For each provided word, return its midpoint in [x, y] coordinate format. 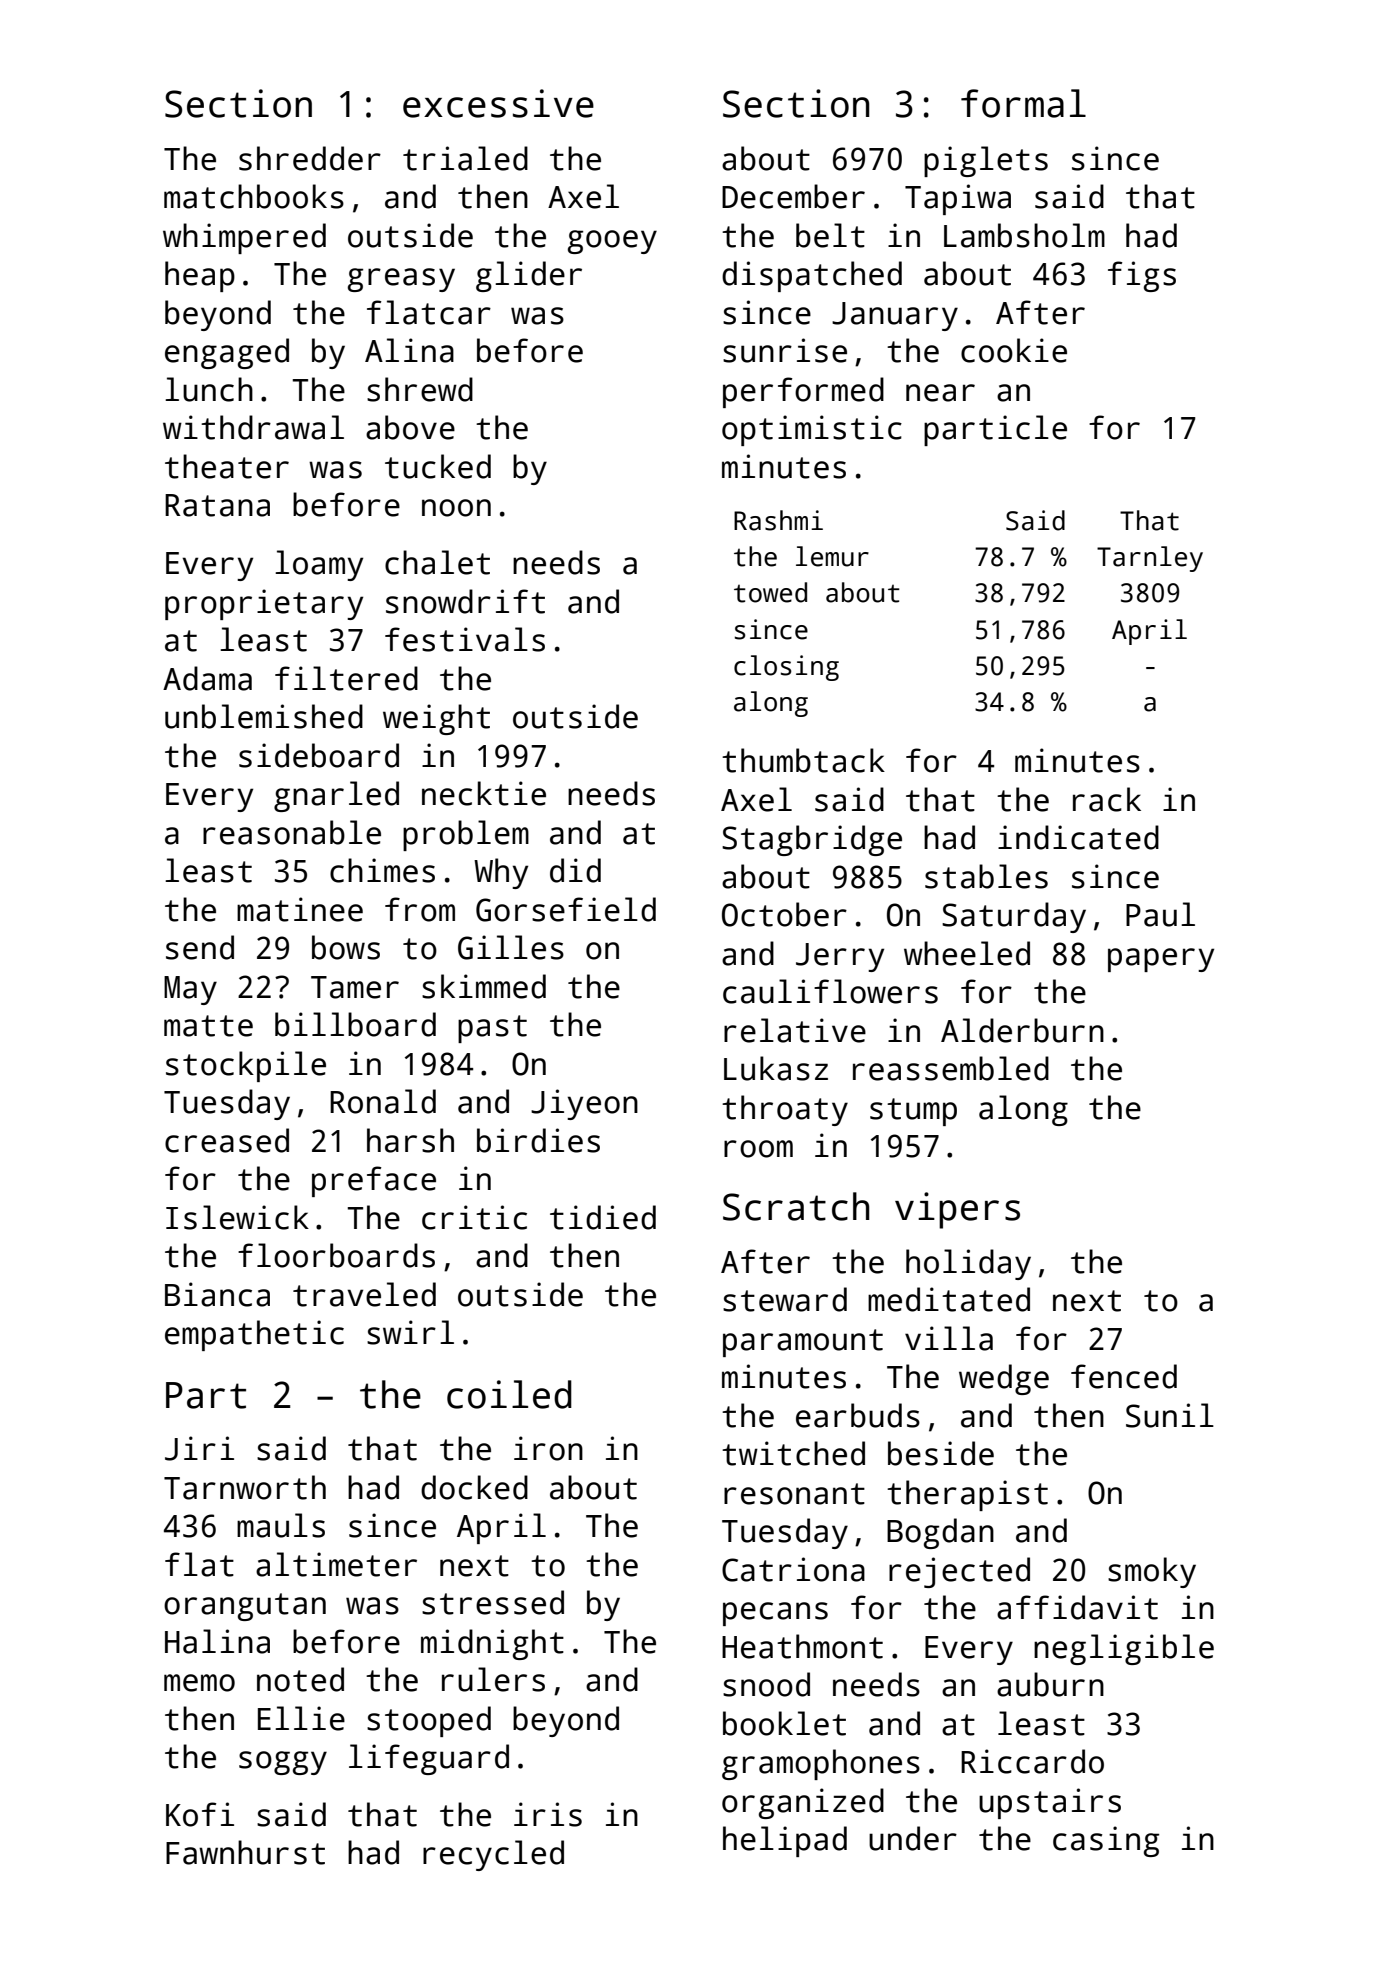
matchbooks [254, 196]
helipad [785, 1841]
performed [803, 392]
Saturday [1014, 917]
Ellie [301, 1718]
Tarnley [1150, 559]
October [784, 914]
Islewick [237, 1217]
